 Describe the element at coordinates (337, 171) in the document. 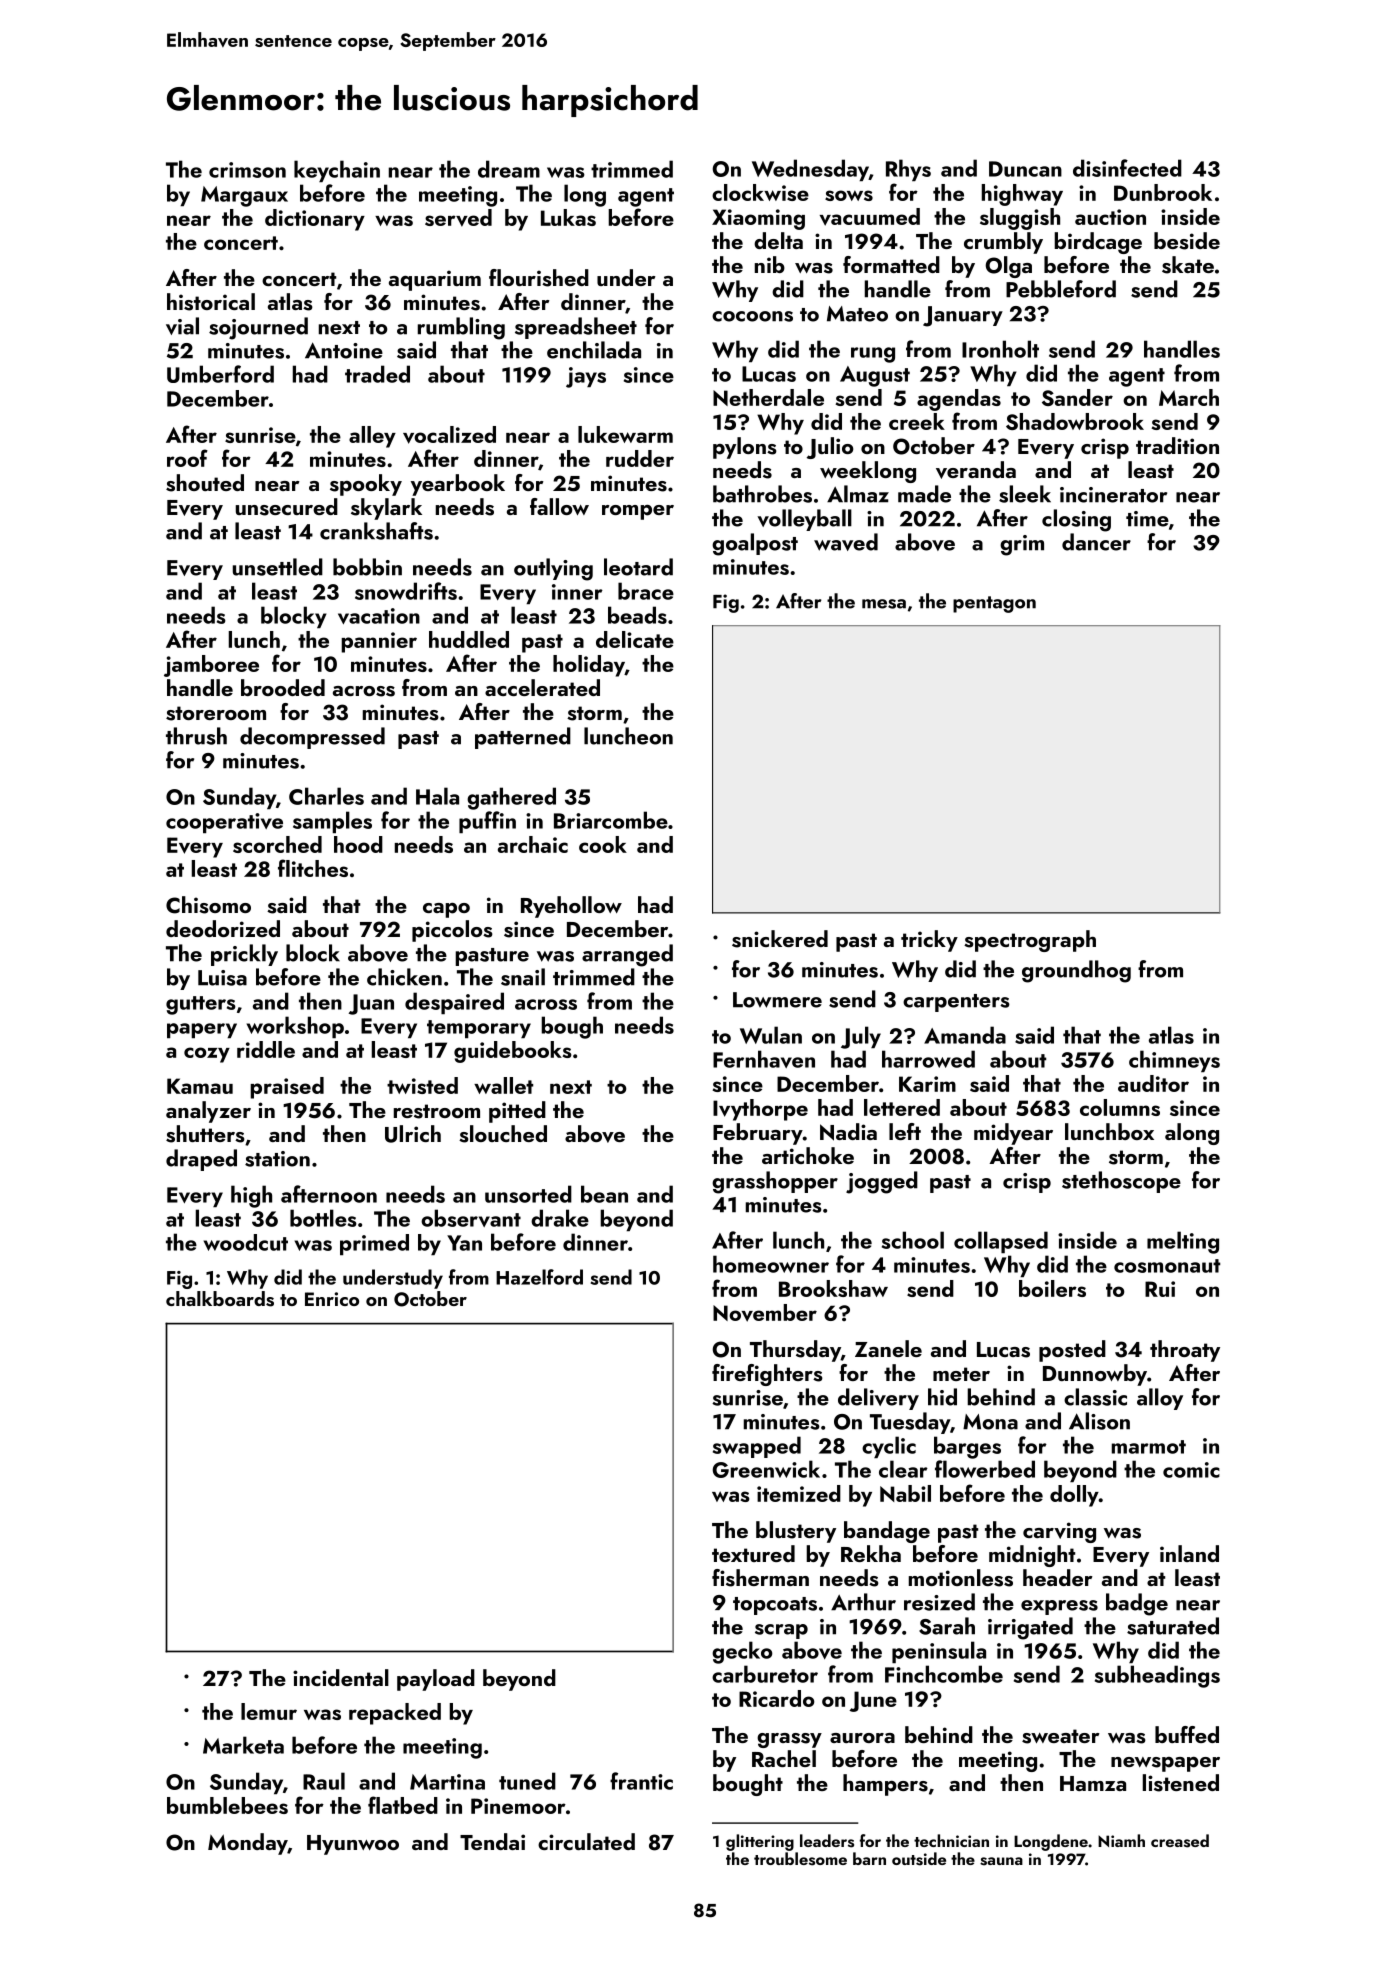

I see `keychain` at that location.
